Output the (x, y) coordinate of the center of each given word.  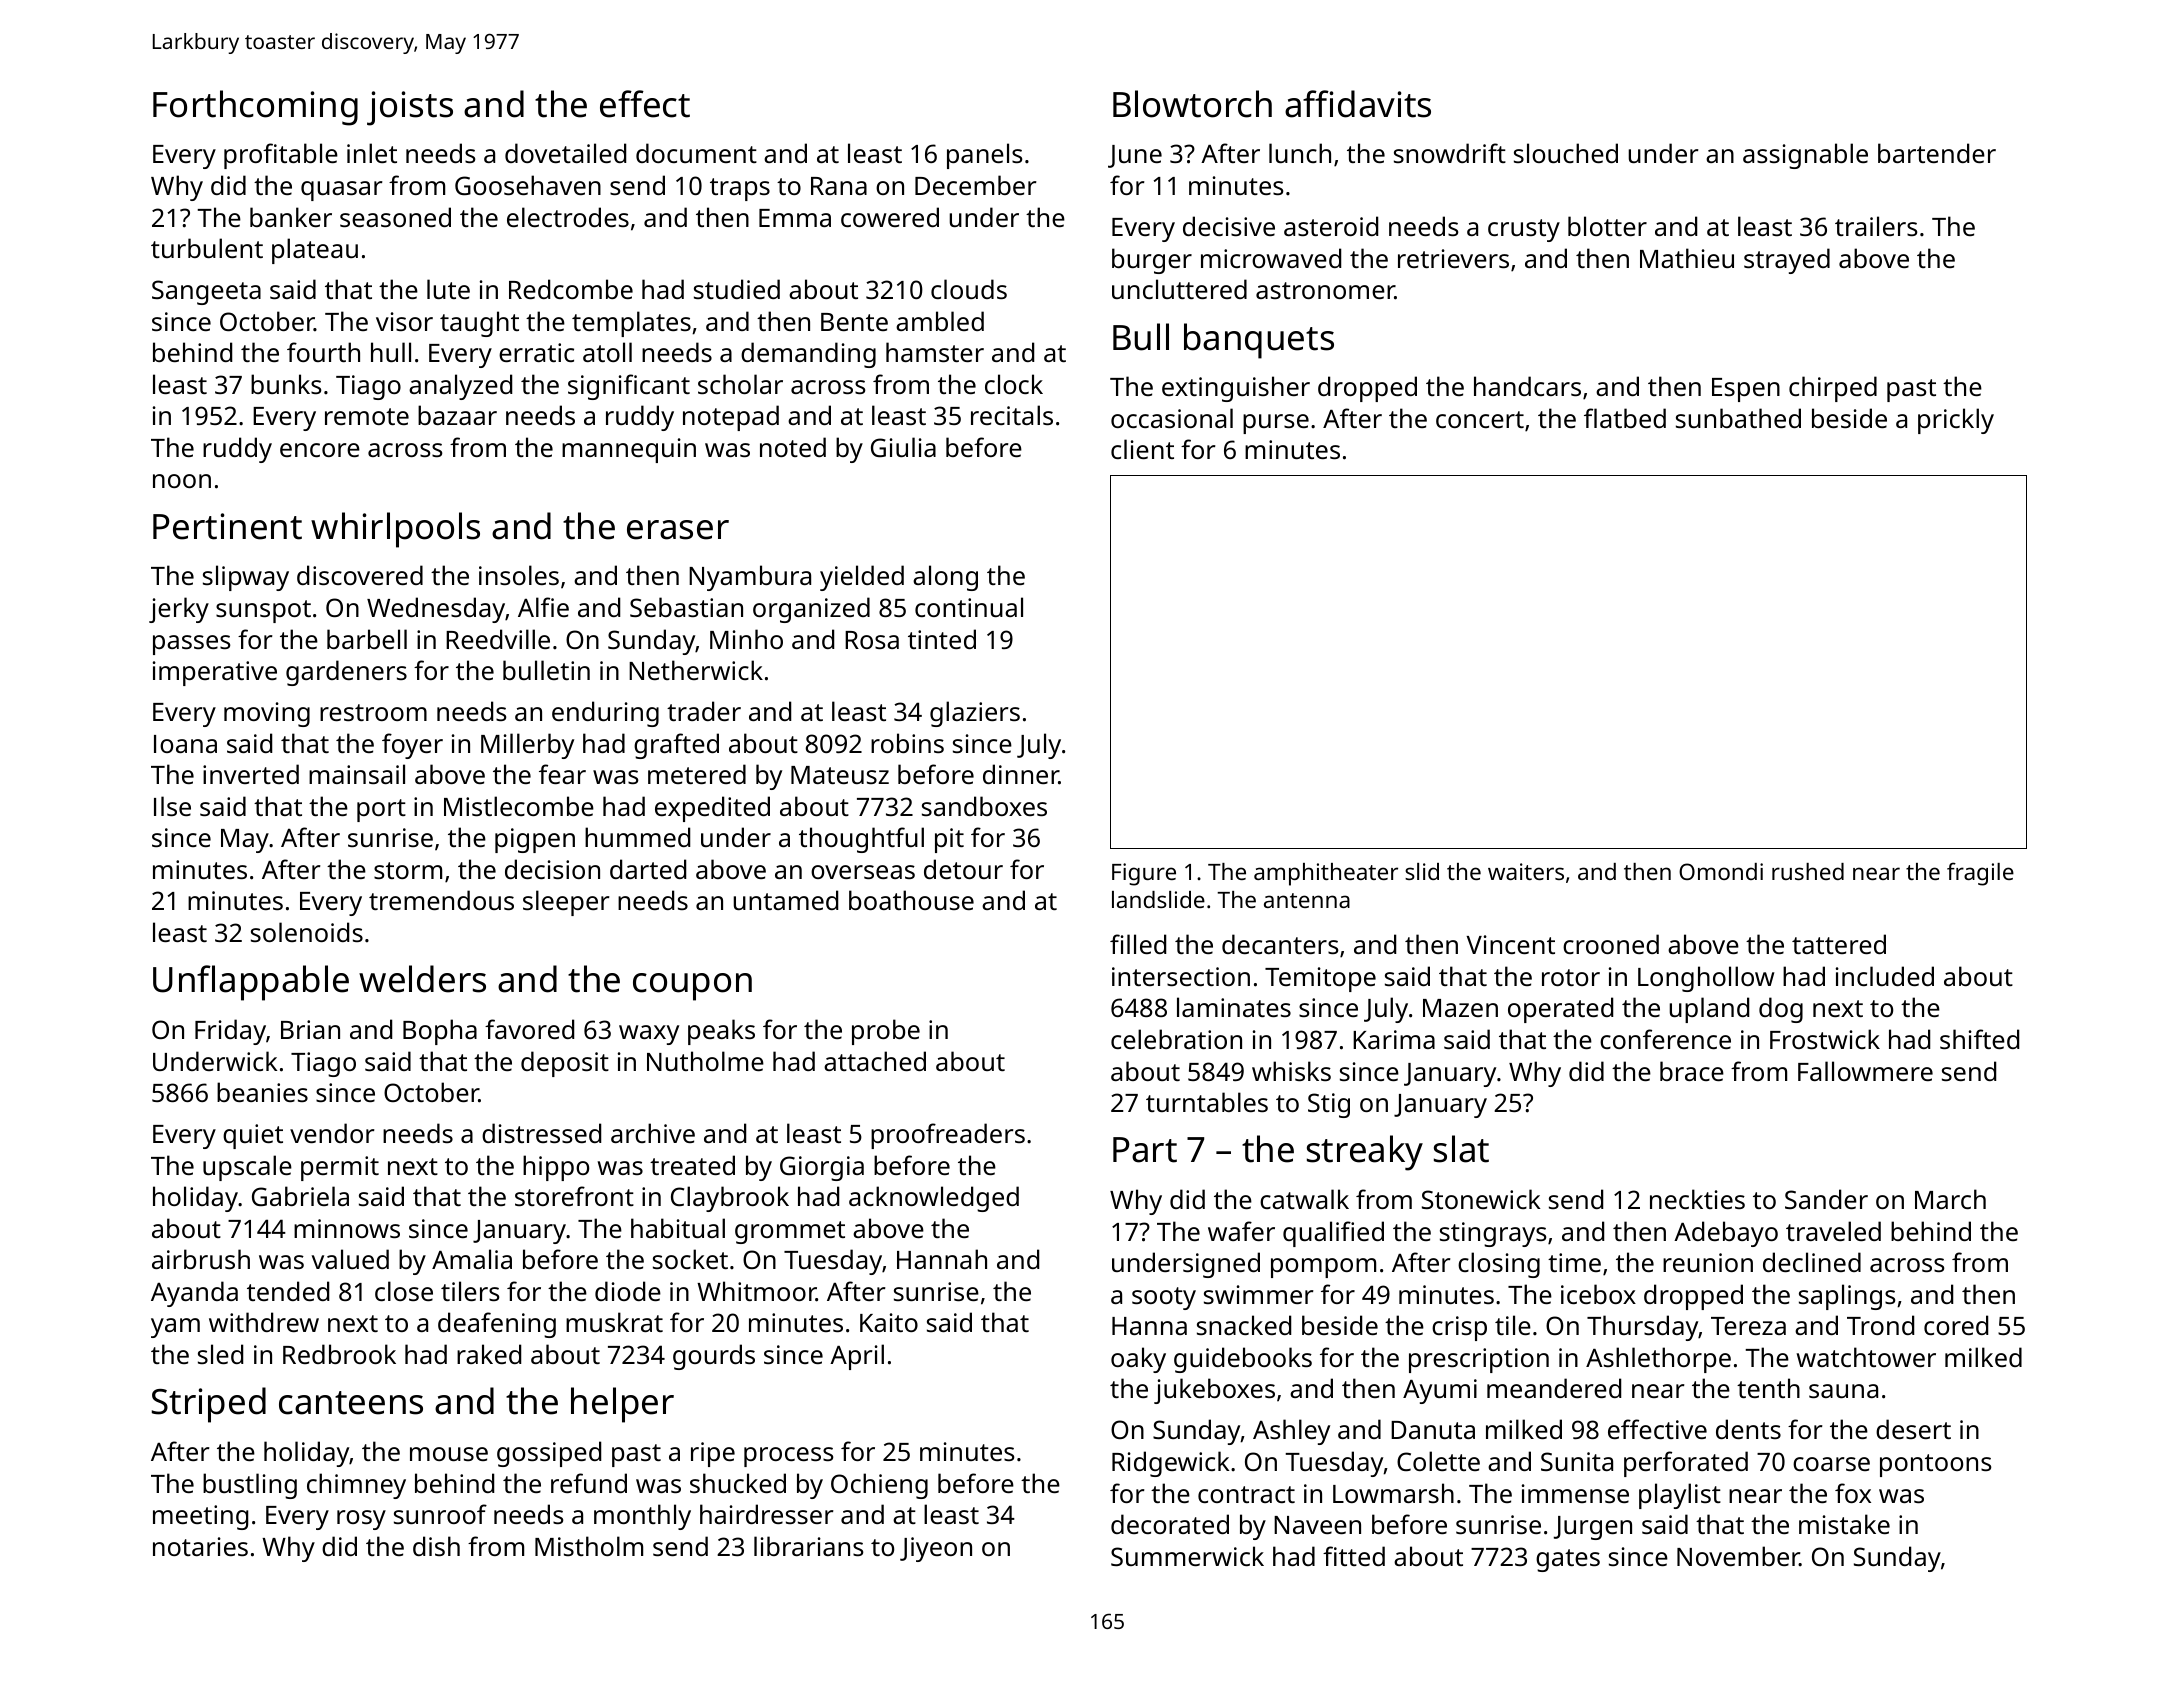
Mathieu (1687, 258)
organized (811, 610)
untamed (785, 900)
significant (629, 387)
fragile (1980, 874)
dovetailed (565, 153)
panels (984, 156)
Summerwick (1187, 1556)
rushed (1808, 871)
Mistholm (589, 1546)
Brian (310, 1029)
